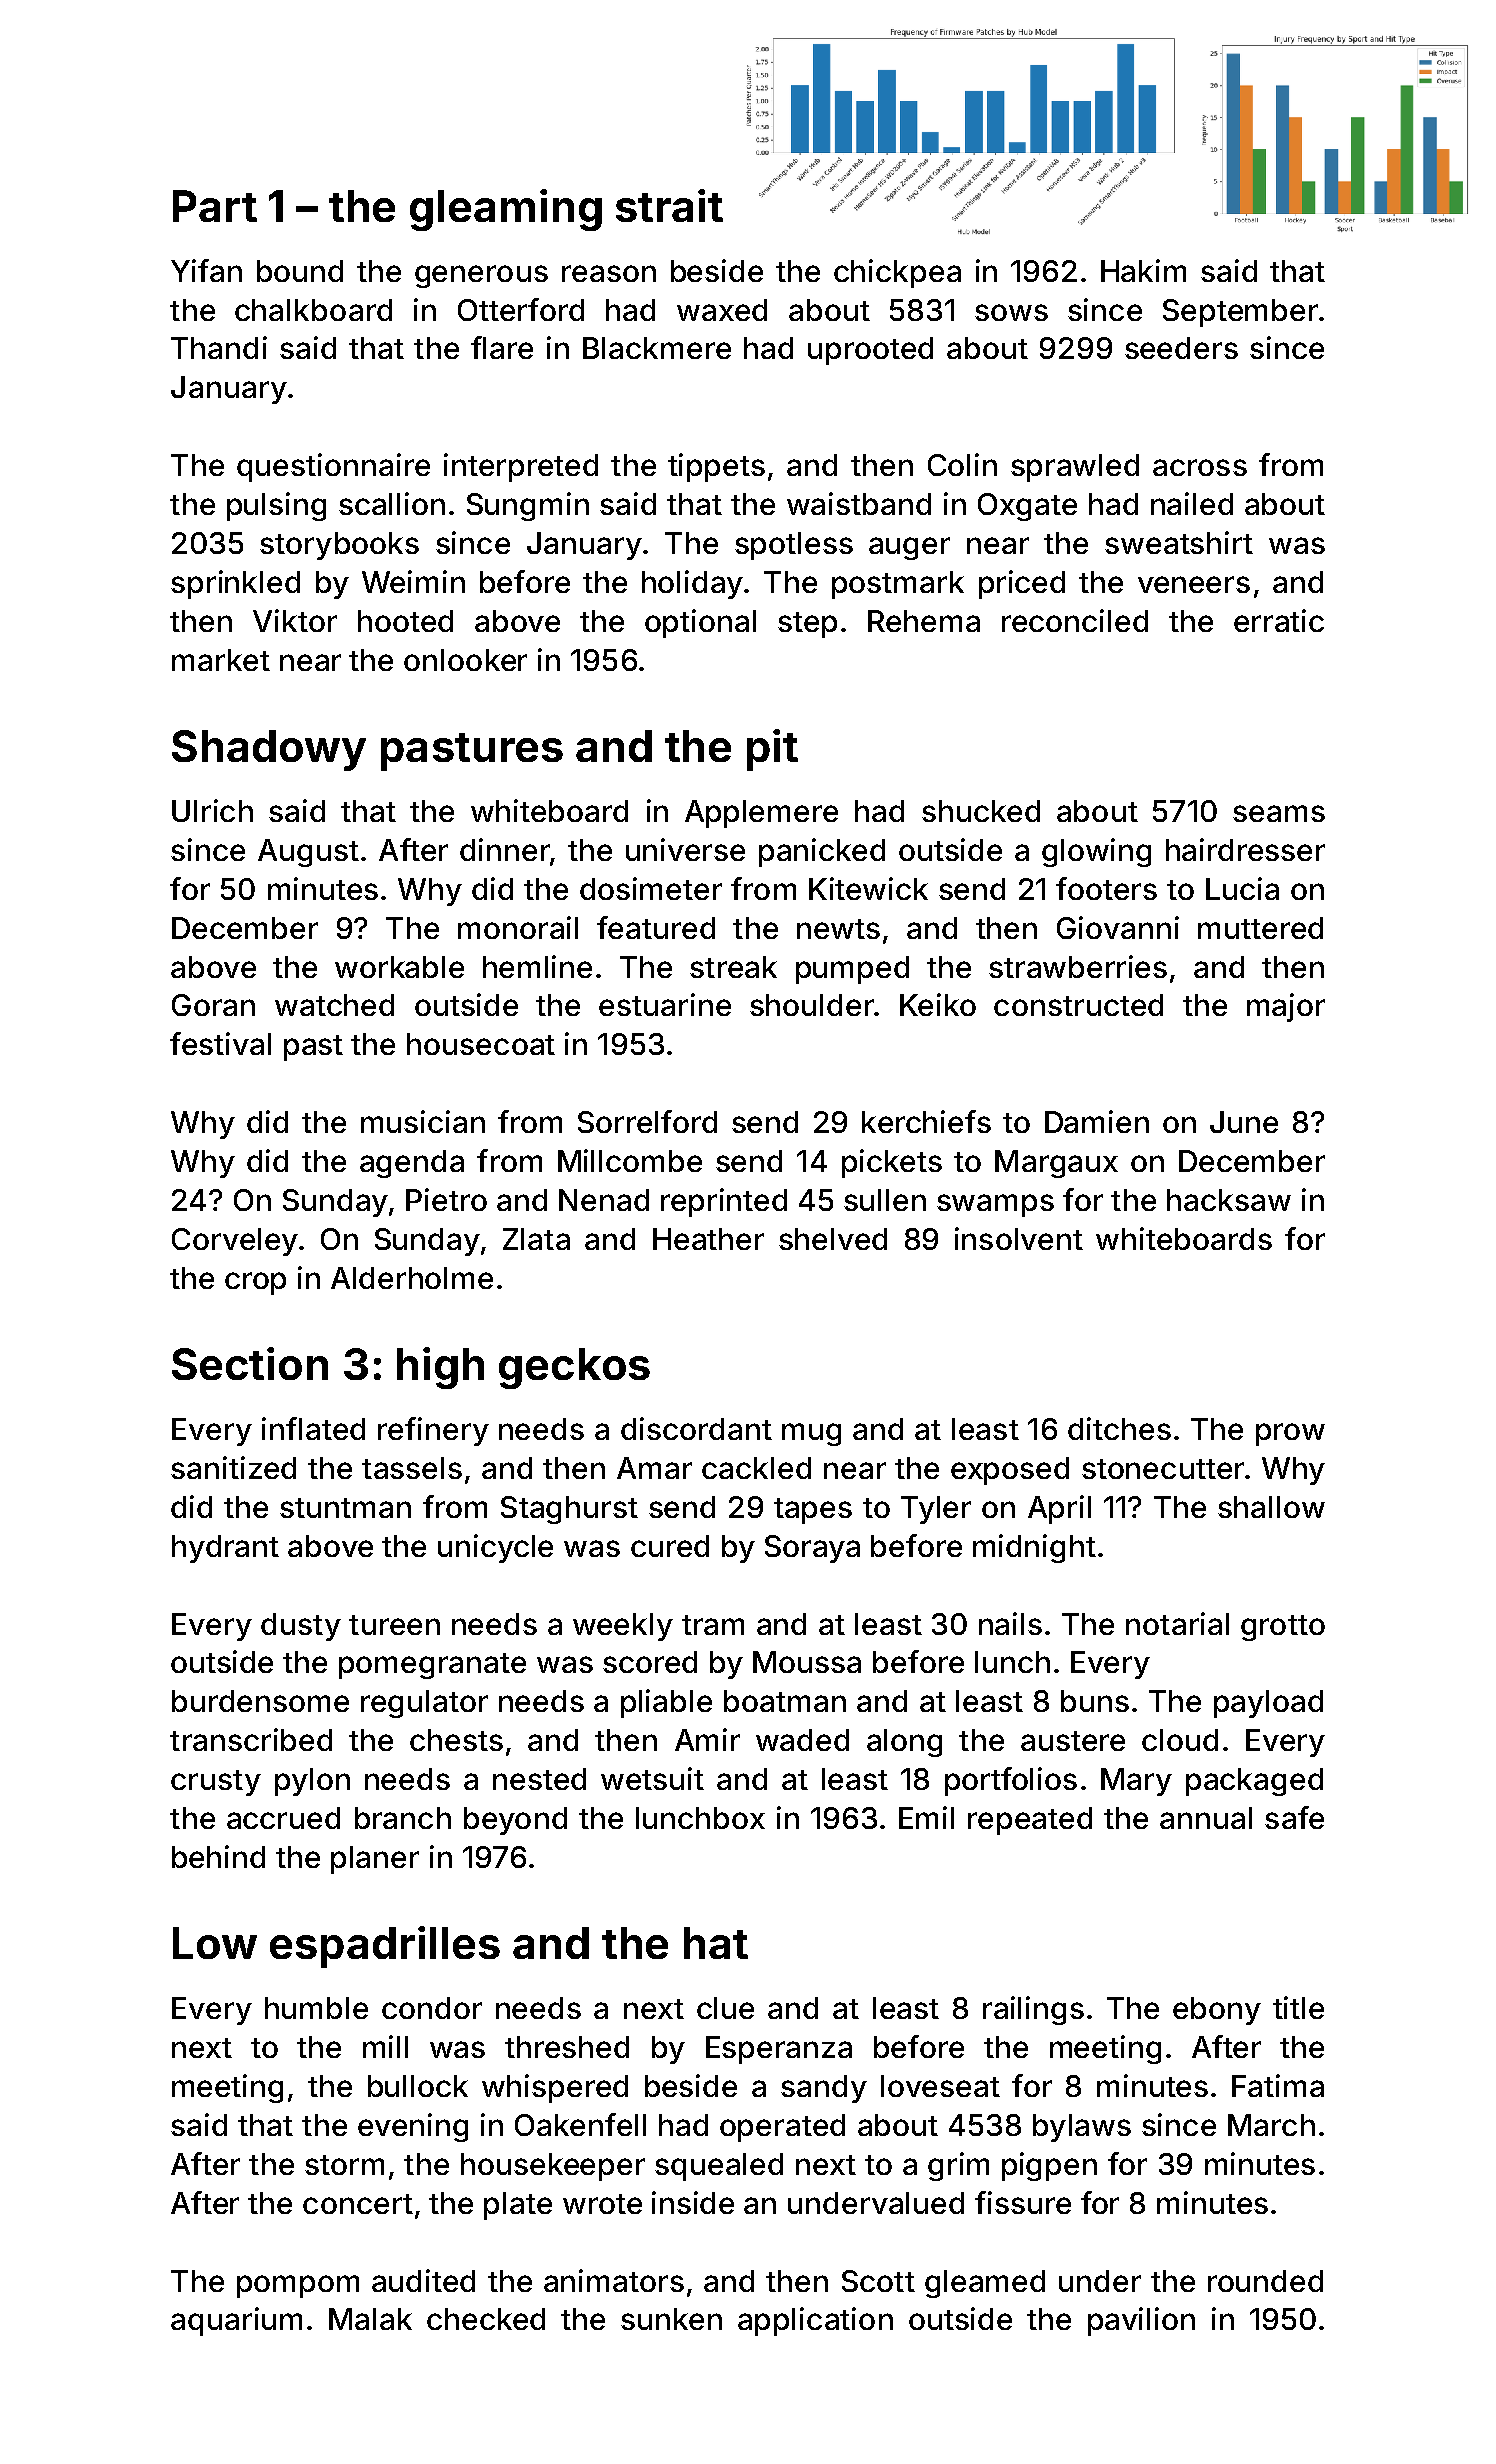  I want to click on discordant, so click(696, 1428).
